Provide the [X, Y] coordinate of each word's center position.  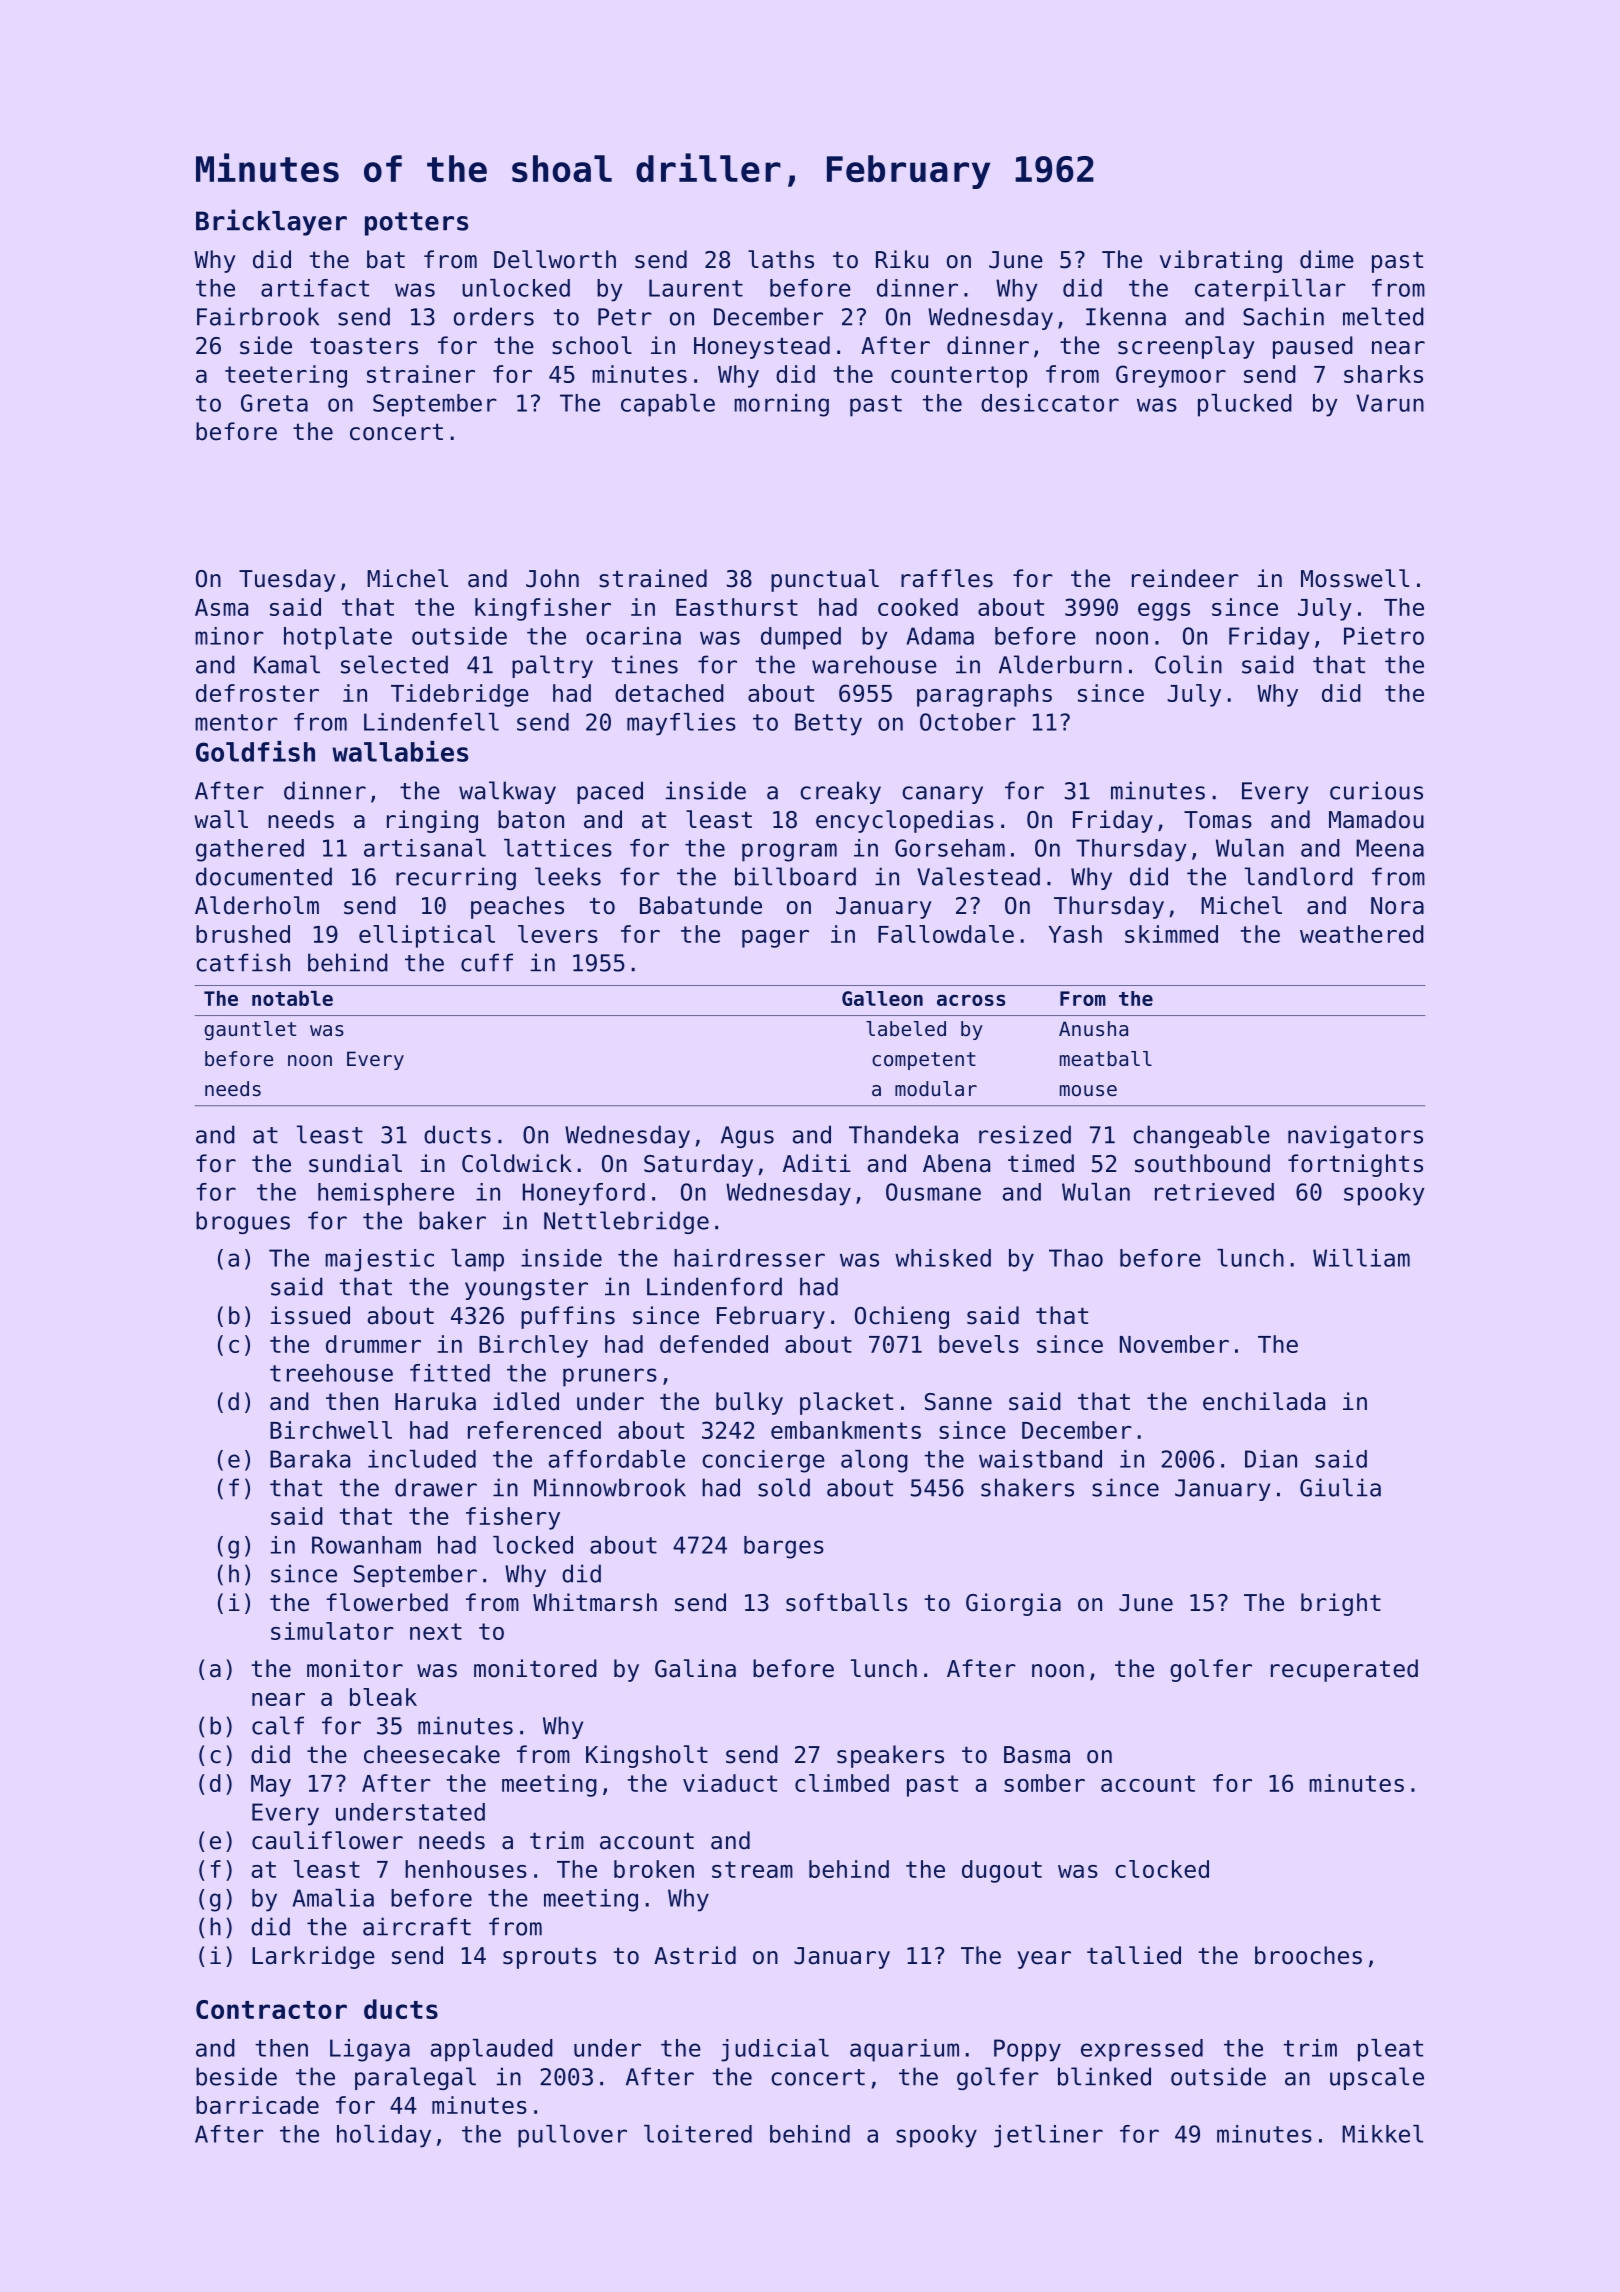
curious [1376, 790]
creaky [840, 792]
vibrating [1221, 261]
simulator [332, 1631]
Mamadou [1376, 819]
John [552, 578]
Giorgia [1013, 1604]
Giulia [1340, 1487]
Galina [695, 1668]
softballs [846, 1602]
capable [668, 405]
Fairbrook [258, 316]
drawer [436, 1487]
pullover [572, 2136]
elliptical [427, 936]
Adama [940, 636]
